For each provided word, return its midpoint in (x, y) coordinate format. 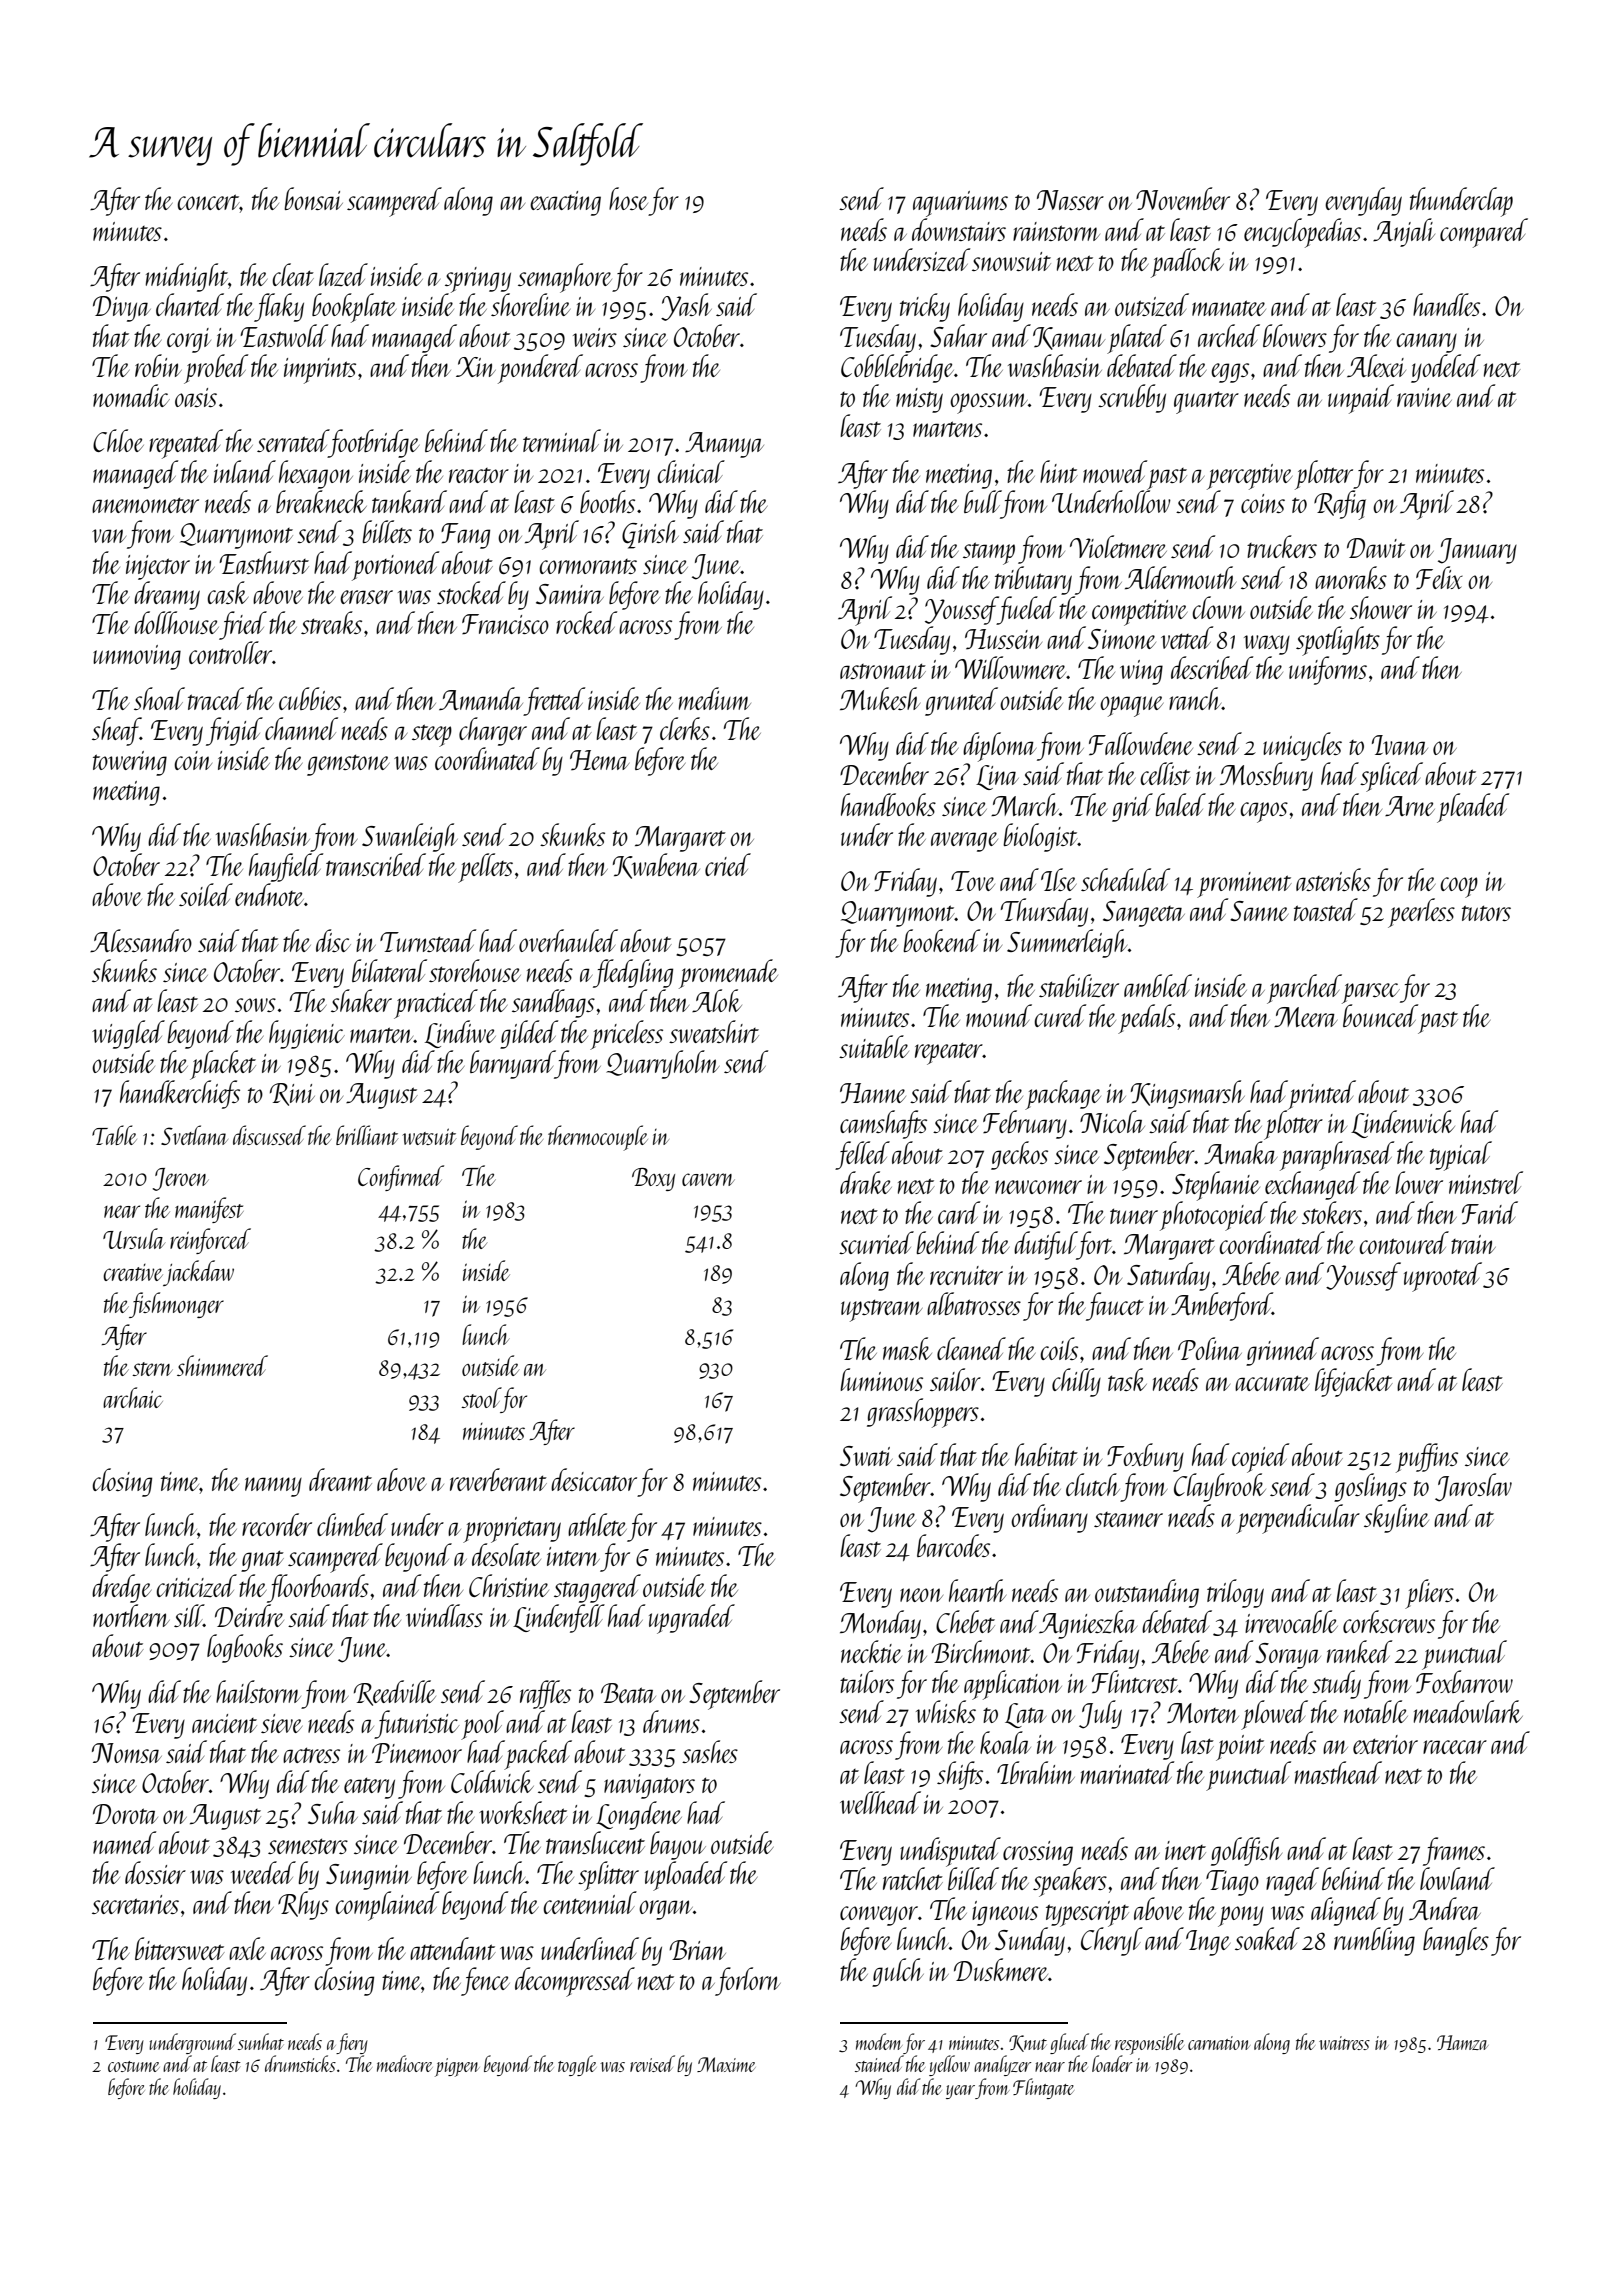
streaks (331, 622)
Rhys (303, 1905)
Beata (628, 1693)
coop (1459, 887)
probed (216, 369)
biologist (1040, 837)
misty (919, 400)
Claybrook (1220, 1487)
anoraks (1351, 577)
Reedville (395, 1693)
